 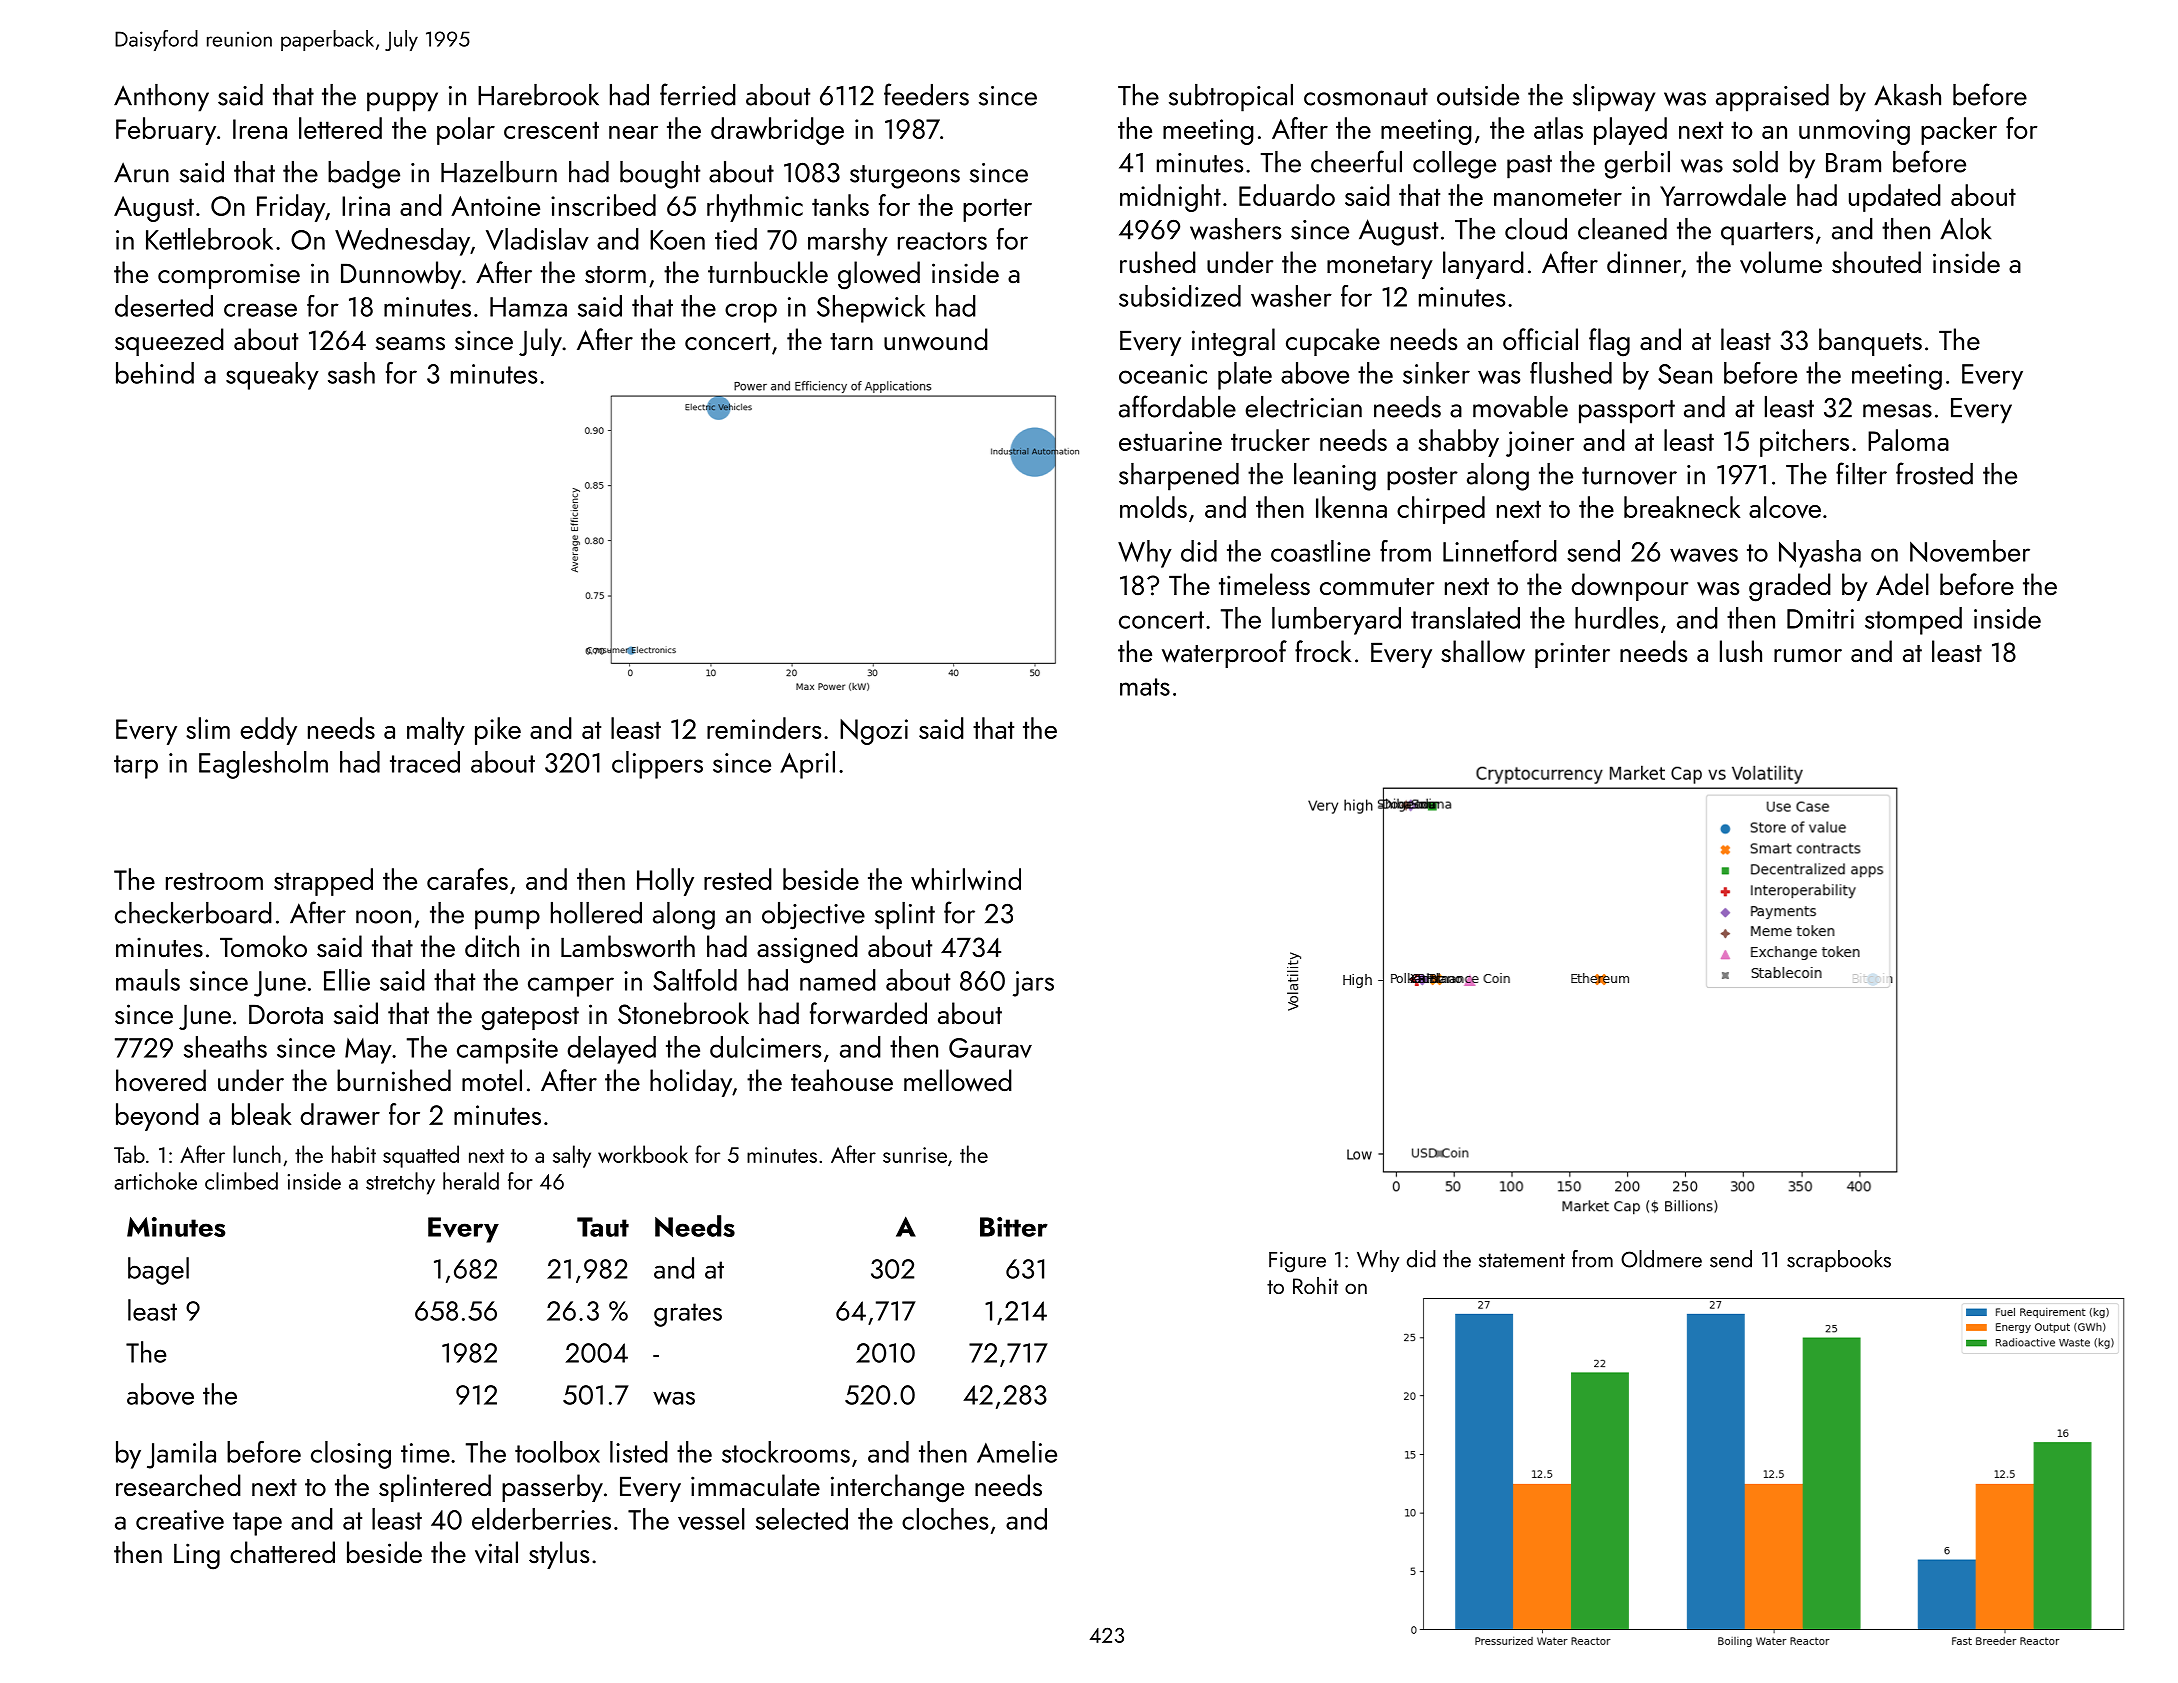 I want to click on whirlwind, so click(x=966, y=879).
